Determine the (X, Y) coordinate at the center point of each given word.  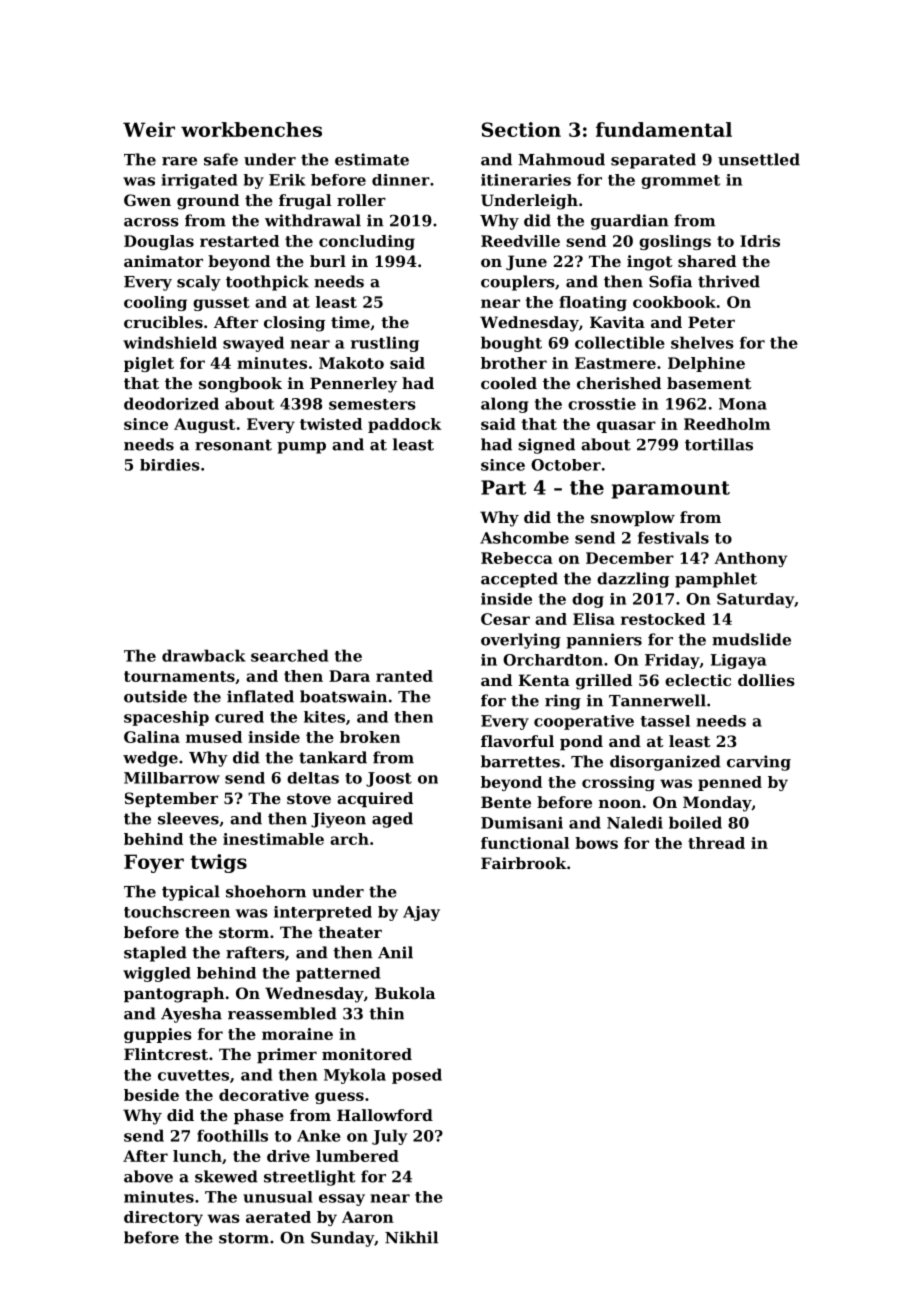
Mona (743, 404)
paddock (404, 425)
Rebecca (517, 558)
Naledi (635, 822)
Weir (149, 129)
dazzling (633, 580)
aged (392, 820)
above (148, 1176)
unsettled (759, 159)
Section (521, 129)
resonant (233, 445)
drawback (204, 655)
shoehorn (266, 891)
